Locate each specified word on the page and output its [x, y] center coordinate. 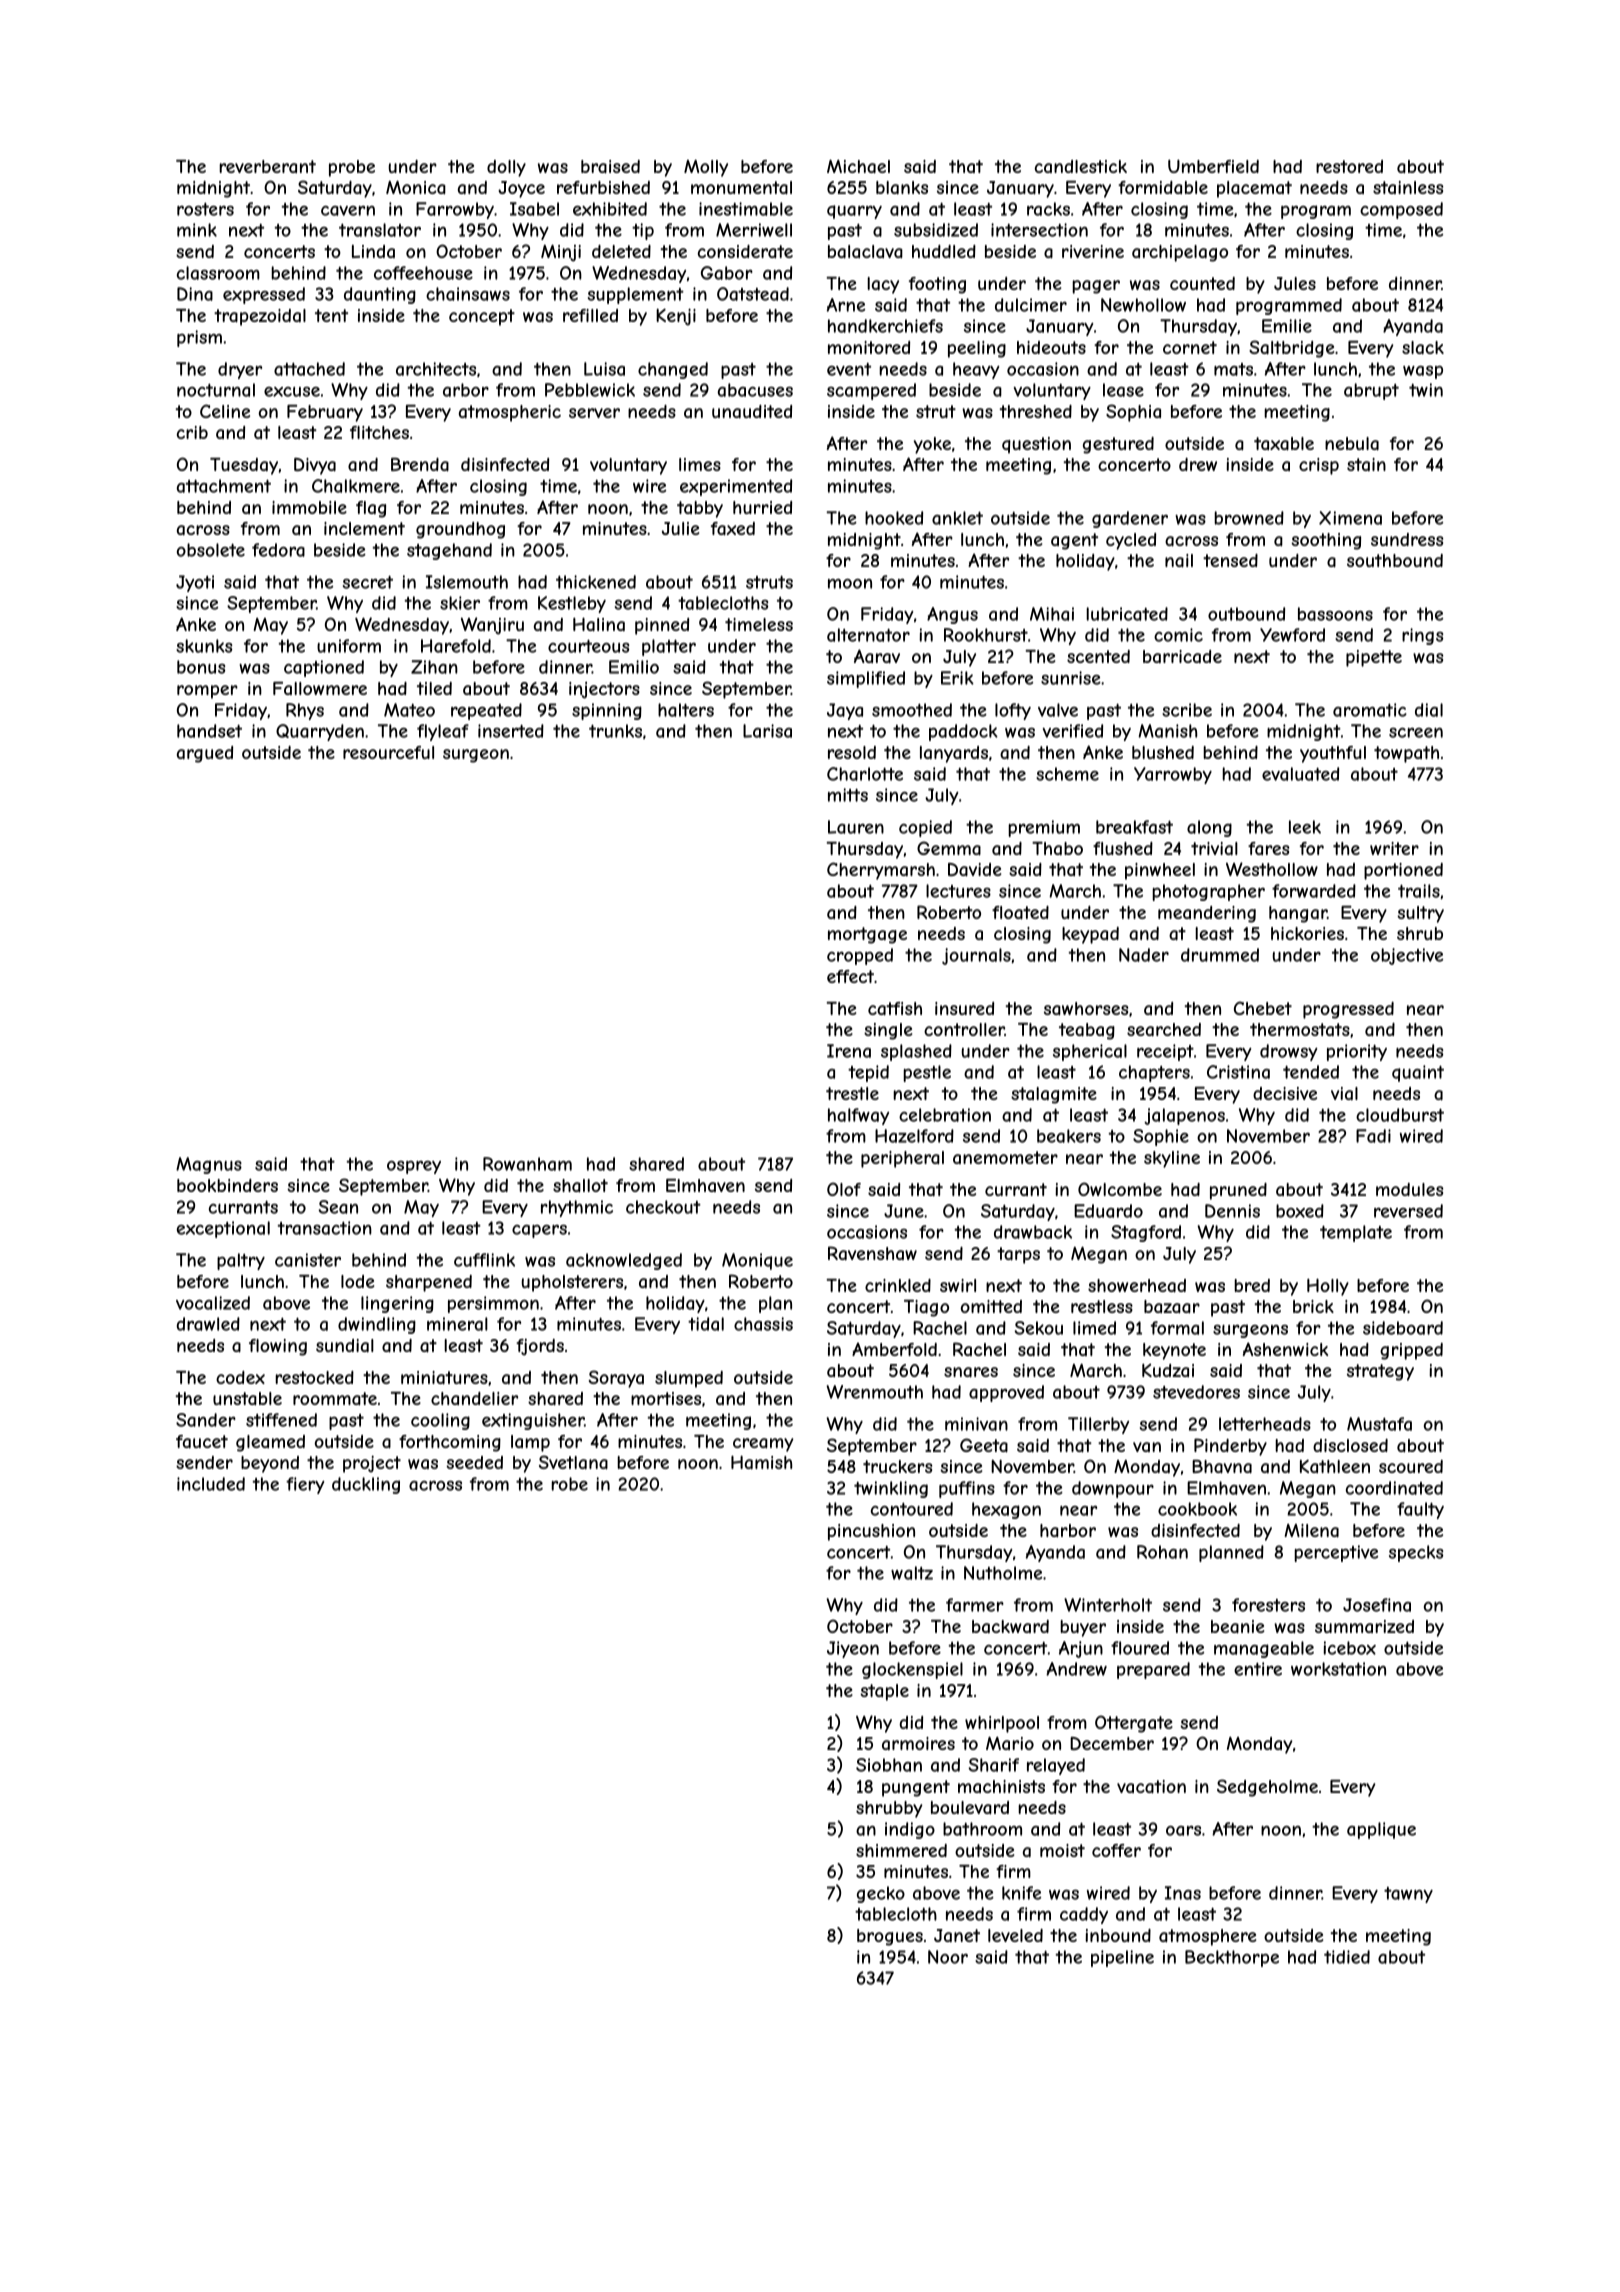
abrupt [1371, 391]
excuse [292, 392]
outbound [1246, 614]
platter [669, 647]
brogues [890, 1937]
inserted [511, 731]
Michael [858, 166]
